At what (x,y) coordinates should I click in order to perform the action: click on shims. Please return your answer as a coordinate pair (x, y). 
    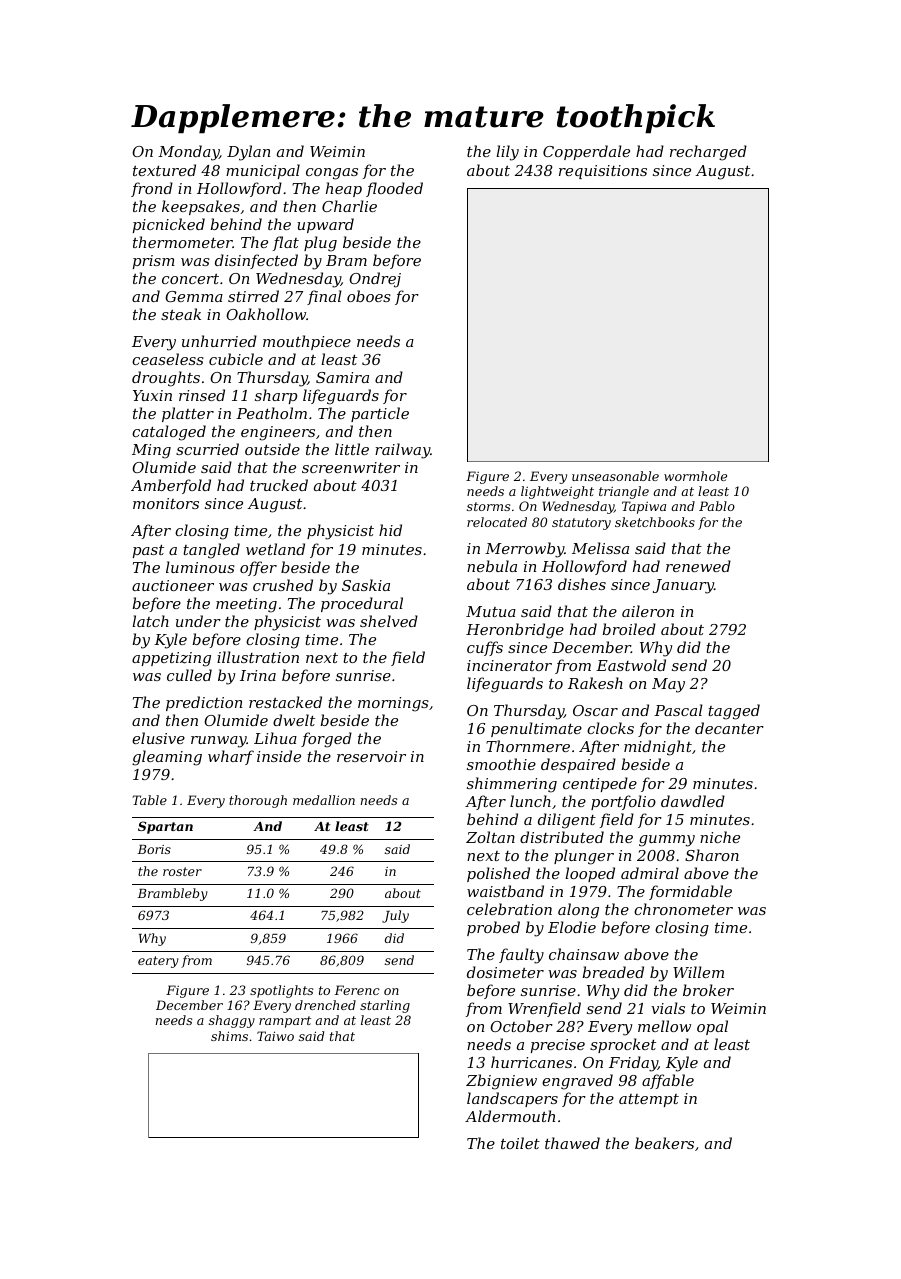
    Looking at the image, I should click on (229, 1036).
